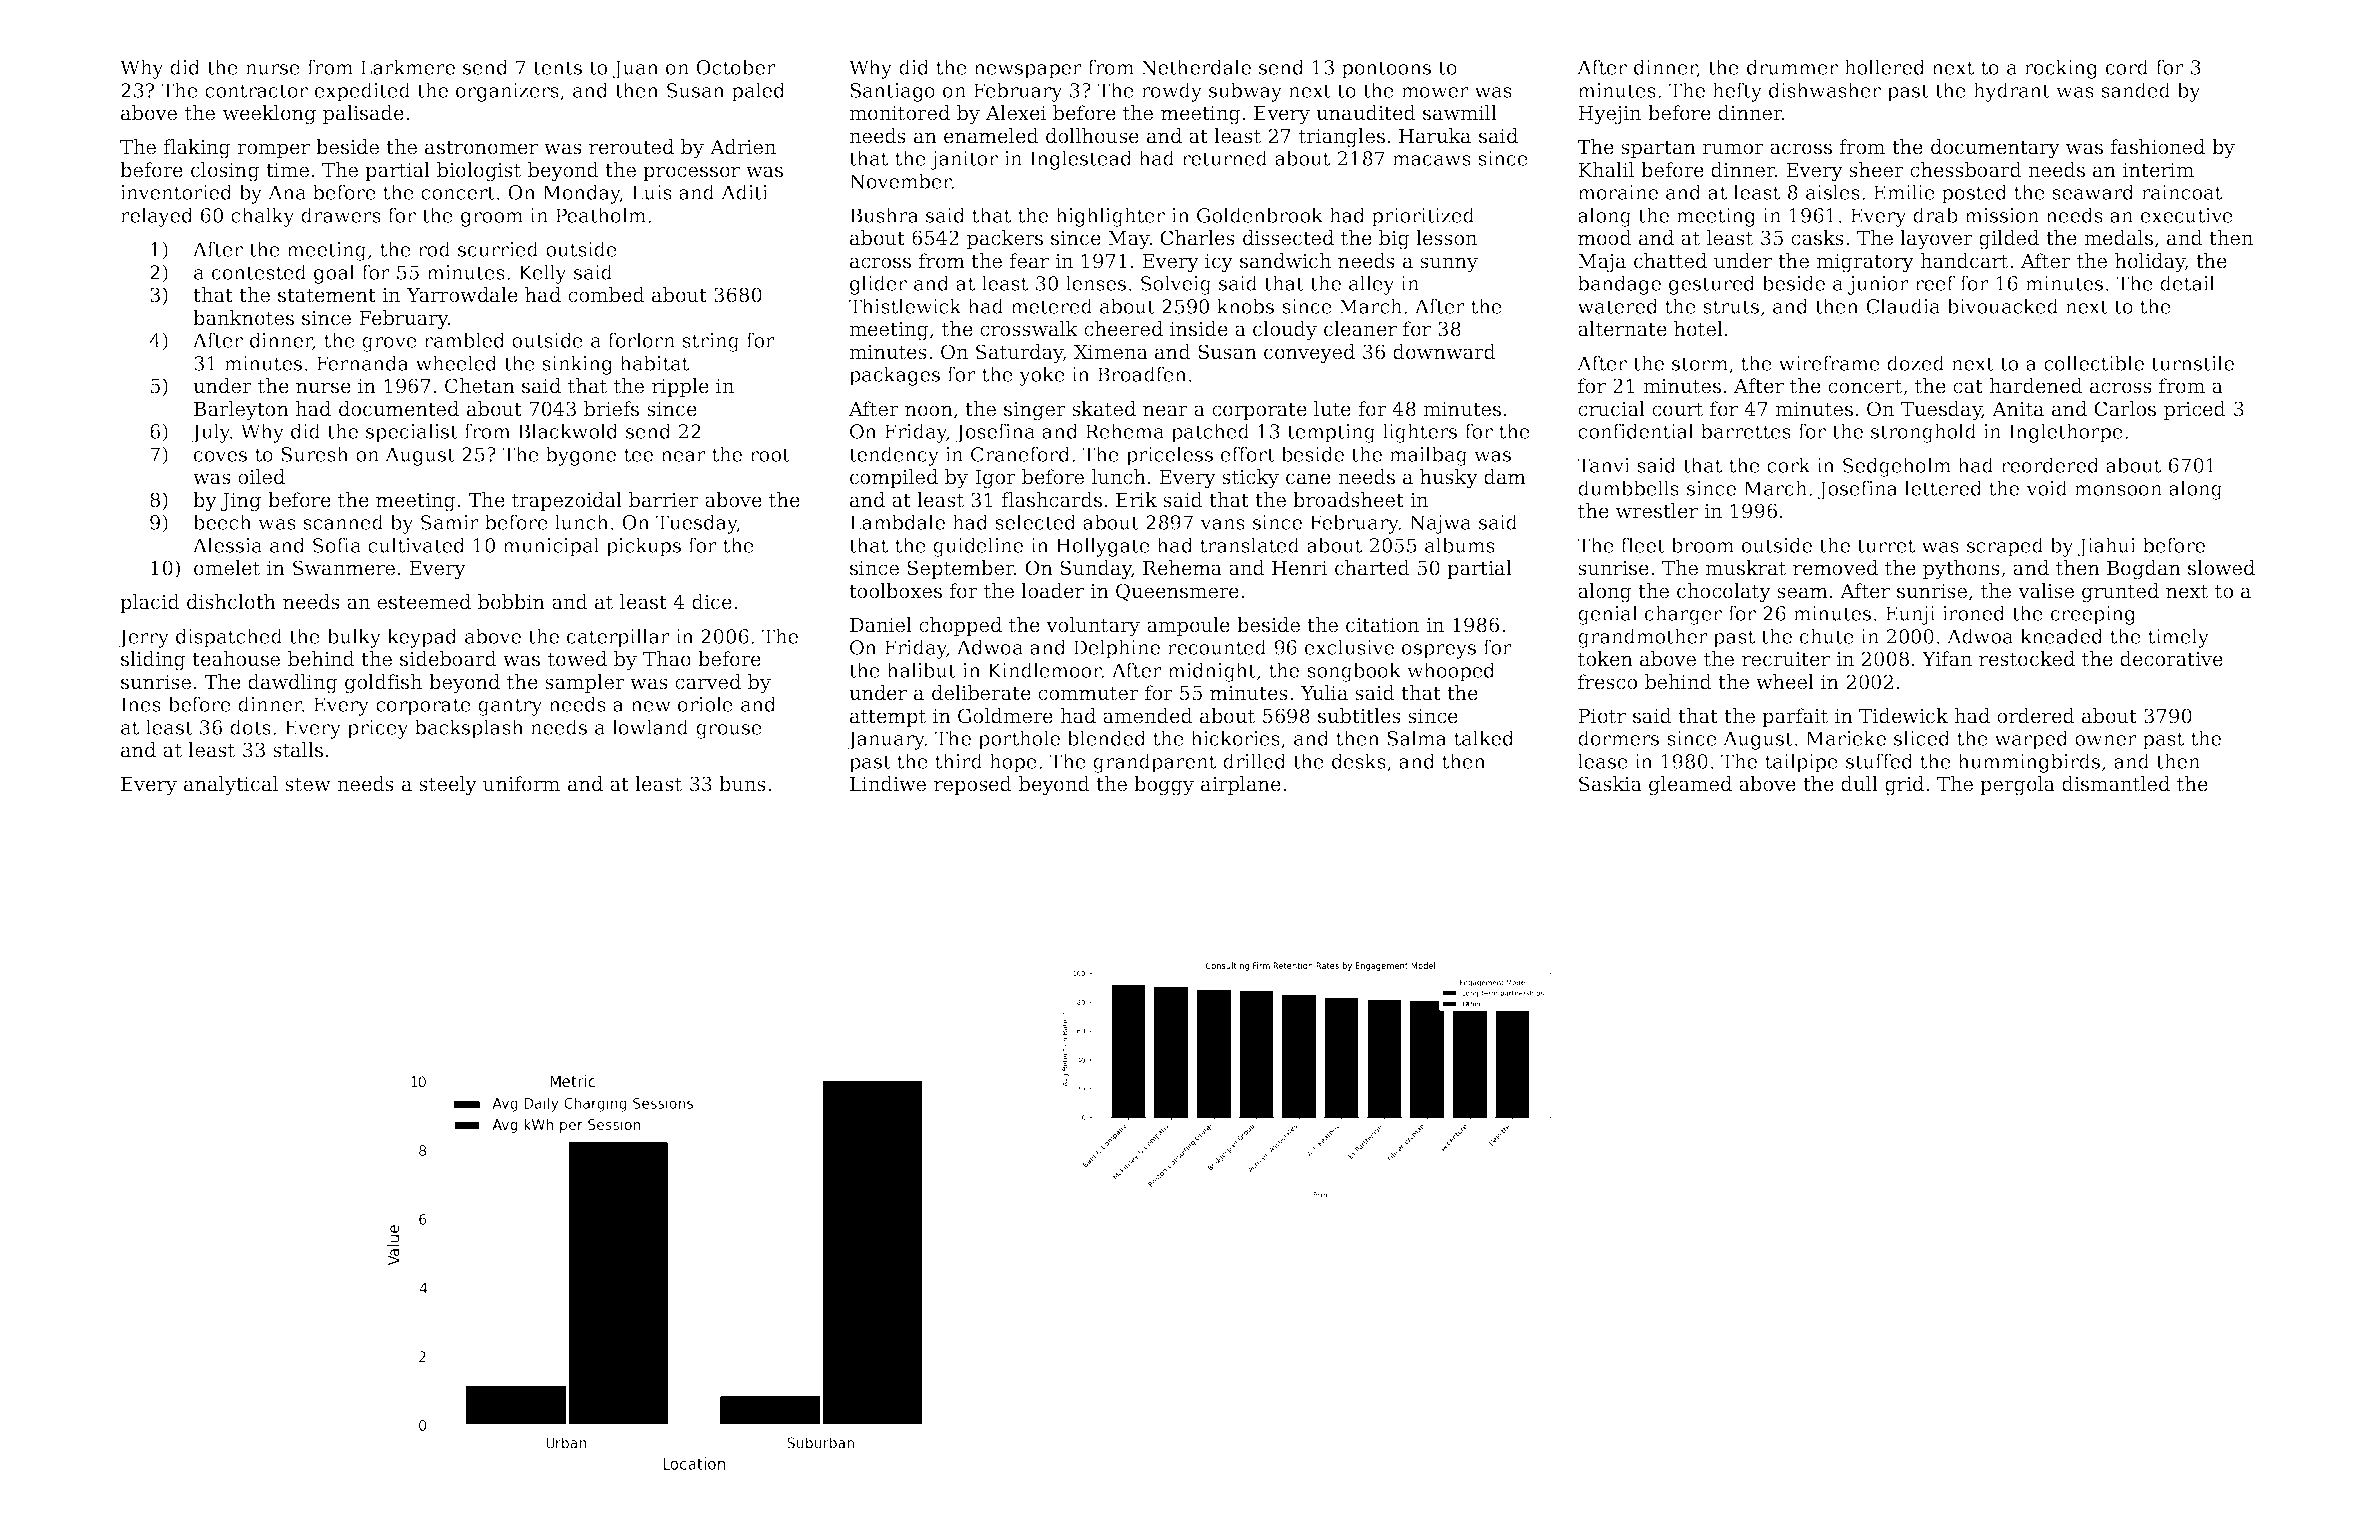 This document has width=2380, height=1540. I want to click on Yulia, so click(1324, 693).
